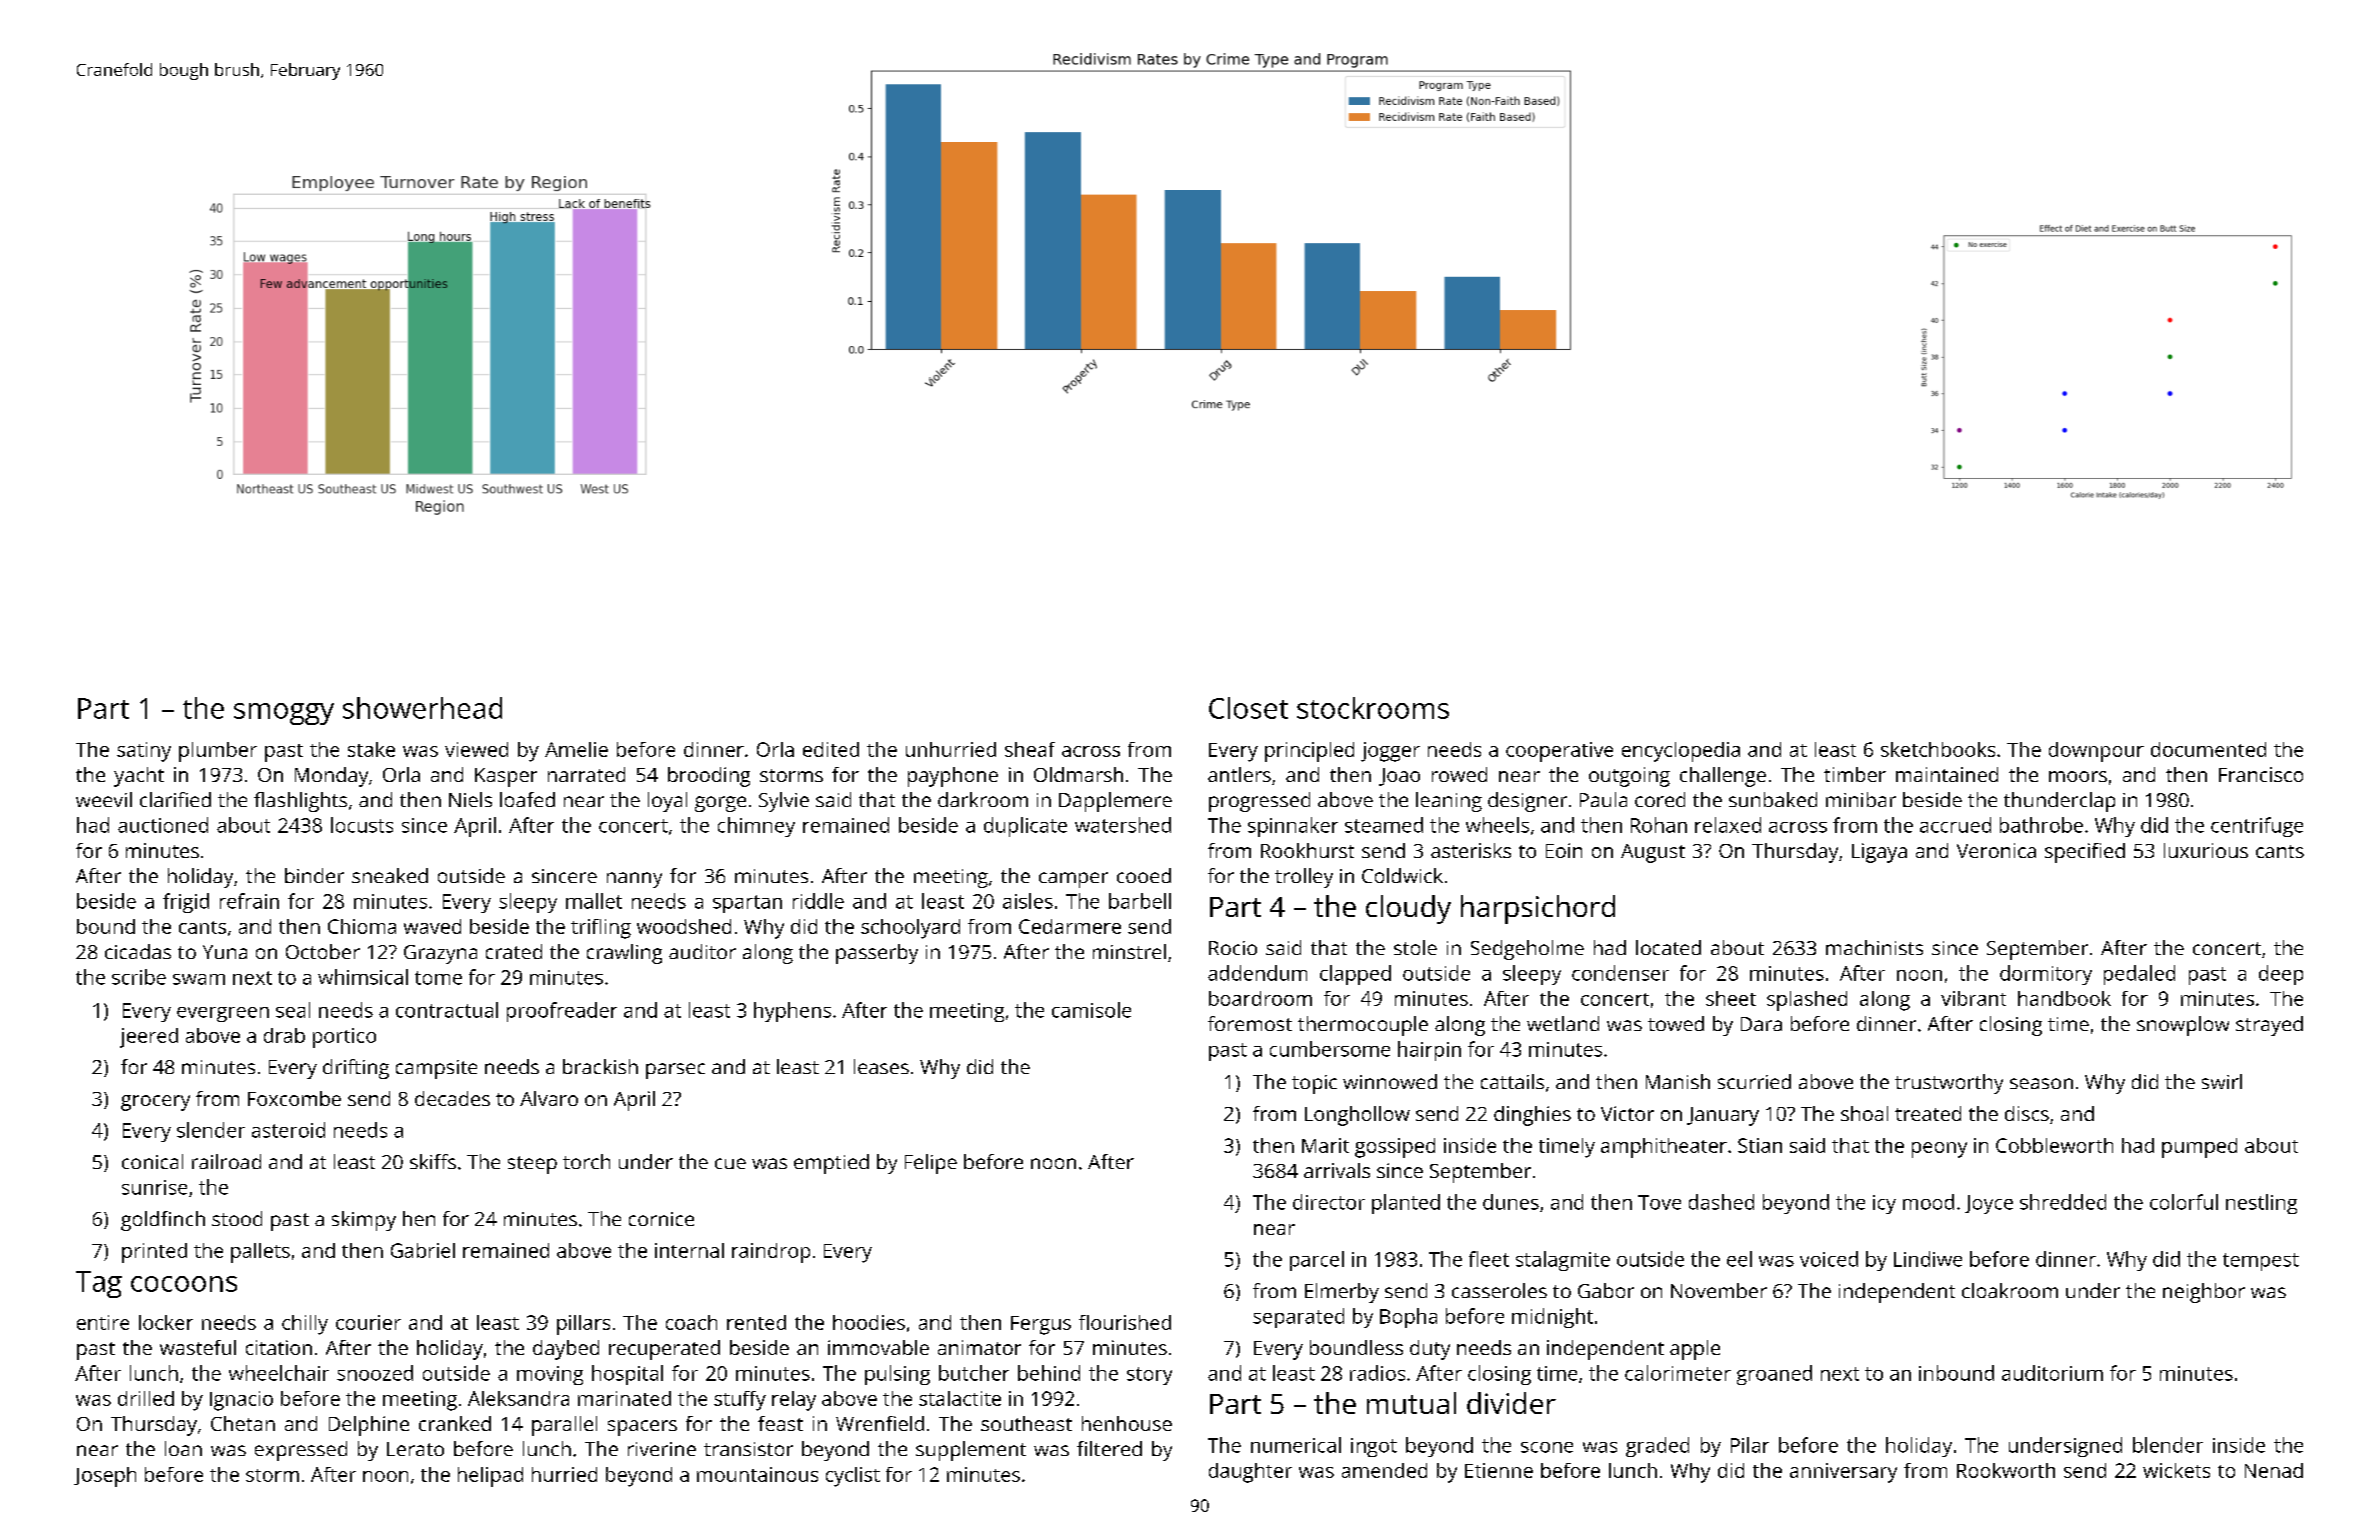  What do you see at coordinates (1129, 951) in the screenshot?
I see `minstrel` at bounding box center [1129, 951].
